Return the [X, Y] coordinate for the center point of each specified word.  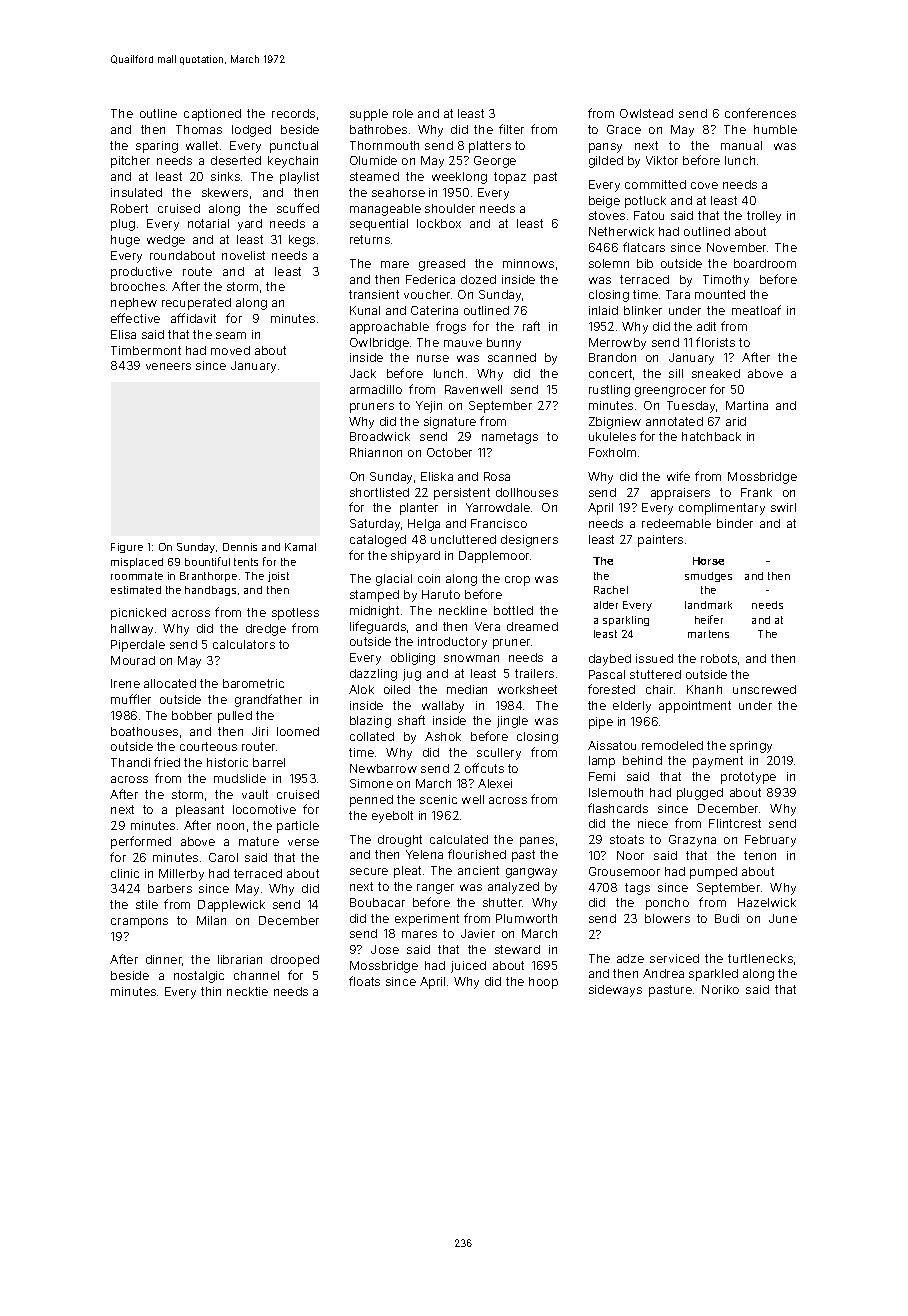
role [403, 113]
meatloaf [756, 310]
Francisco [499, 523]
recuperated [196, 304]
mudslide [240, 778]
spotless [295, 614]
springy [751, 747]
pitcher [130, 162]
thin [211, 991]
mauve [463, 343]
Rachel [611, 590]
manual [741, 145]
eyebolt [392, 817]
